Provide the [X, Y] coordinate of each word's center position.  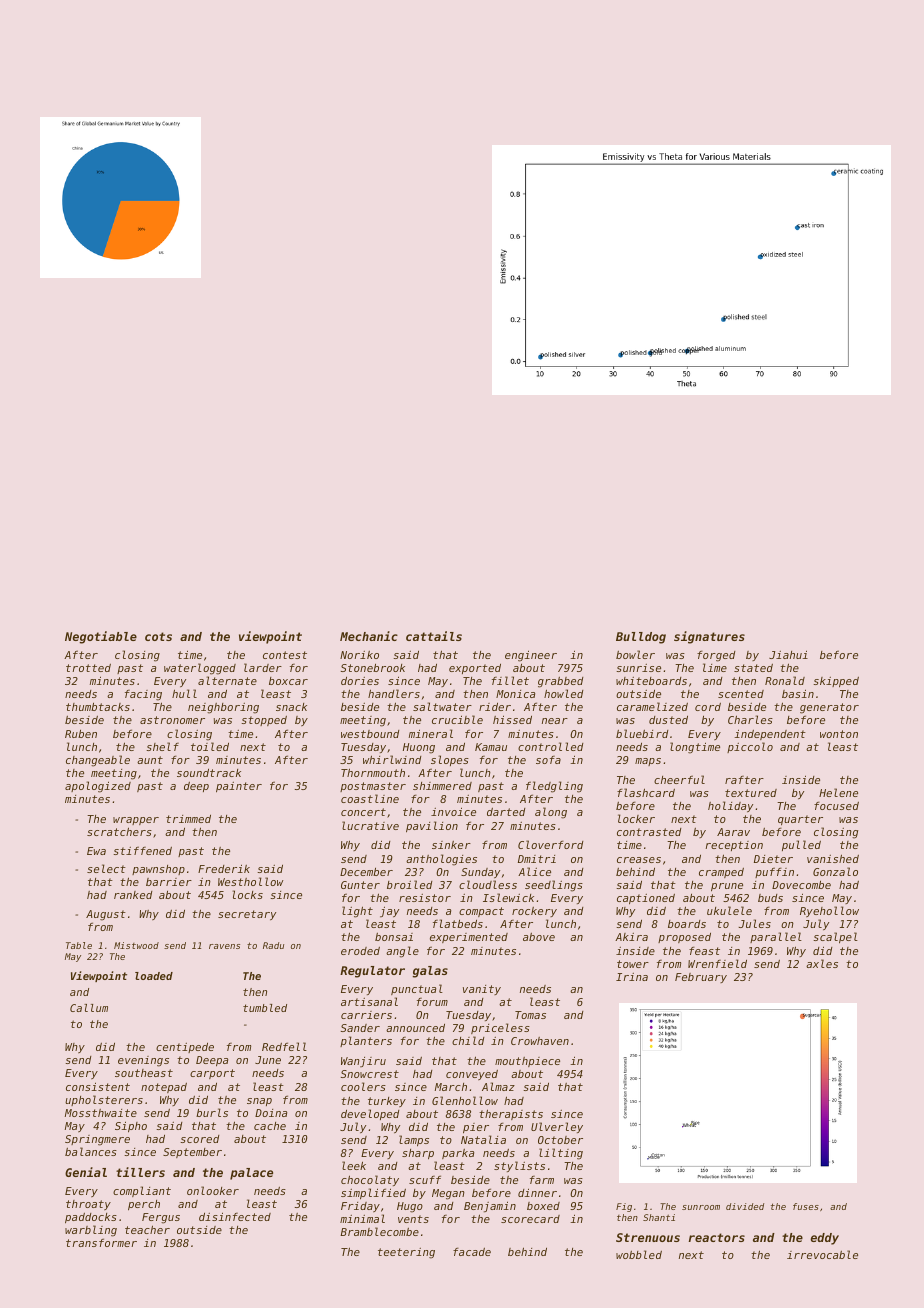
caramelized [652, 706]
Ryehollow [829, 911]
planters [366, 1041]
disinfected [235, 1217]
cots [158, 636]
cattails [434, 636]
